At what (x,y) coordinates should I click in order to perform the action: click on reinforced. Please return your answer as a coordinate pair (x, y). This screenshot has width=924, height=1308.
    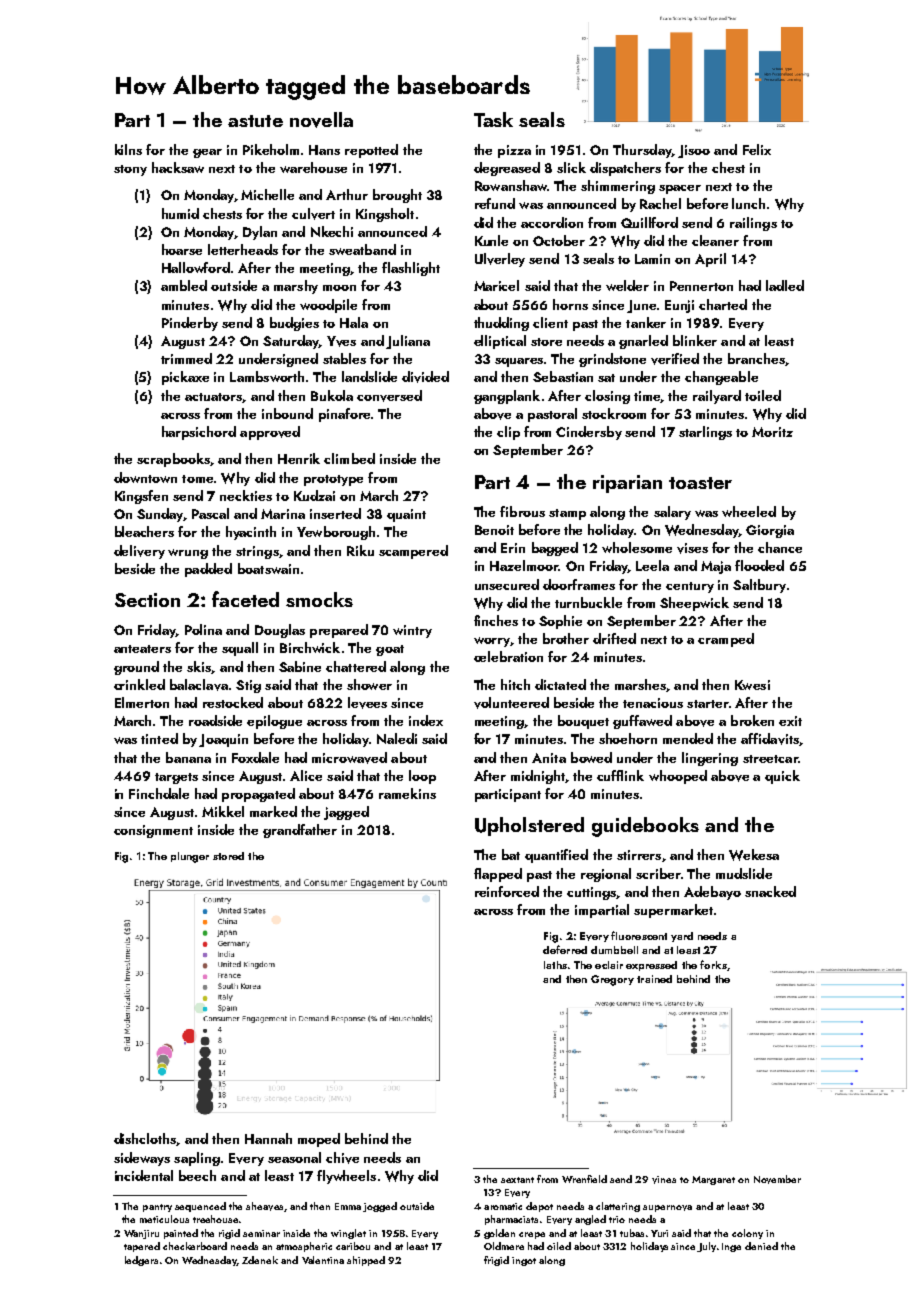
    Looking at the image, I should click on (507, 891).
